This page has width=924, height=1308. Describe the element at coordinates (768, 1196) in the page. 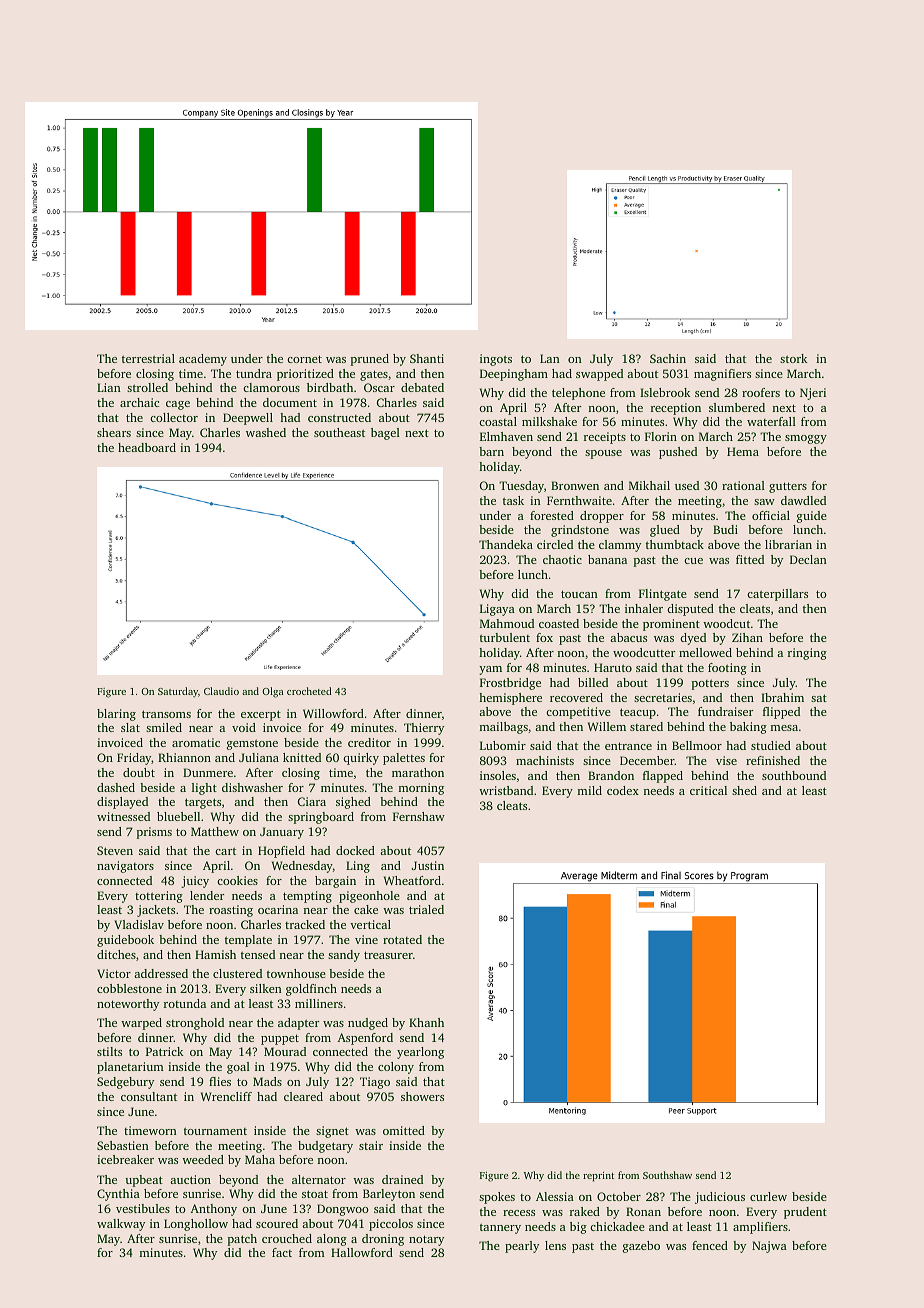

I see `curlew` at that location.
